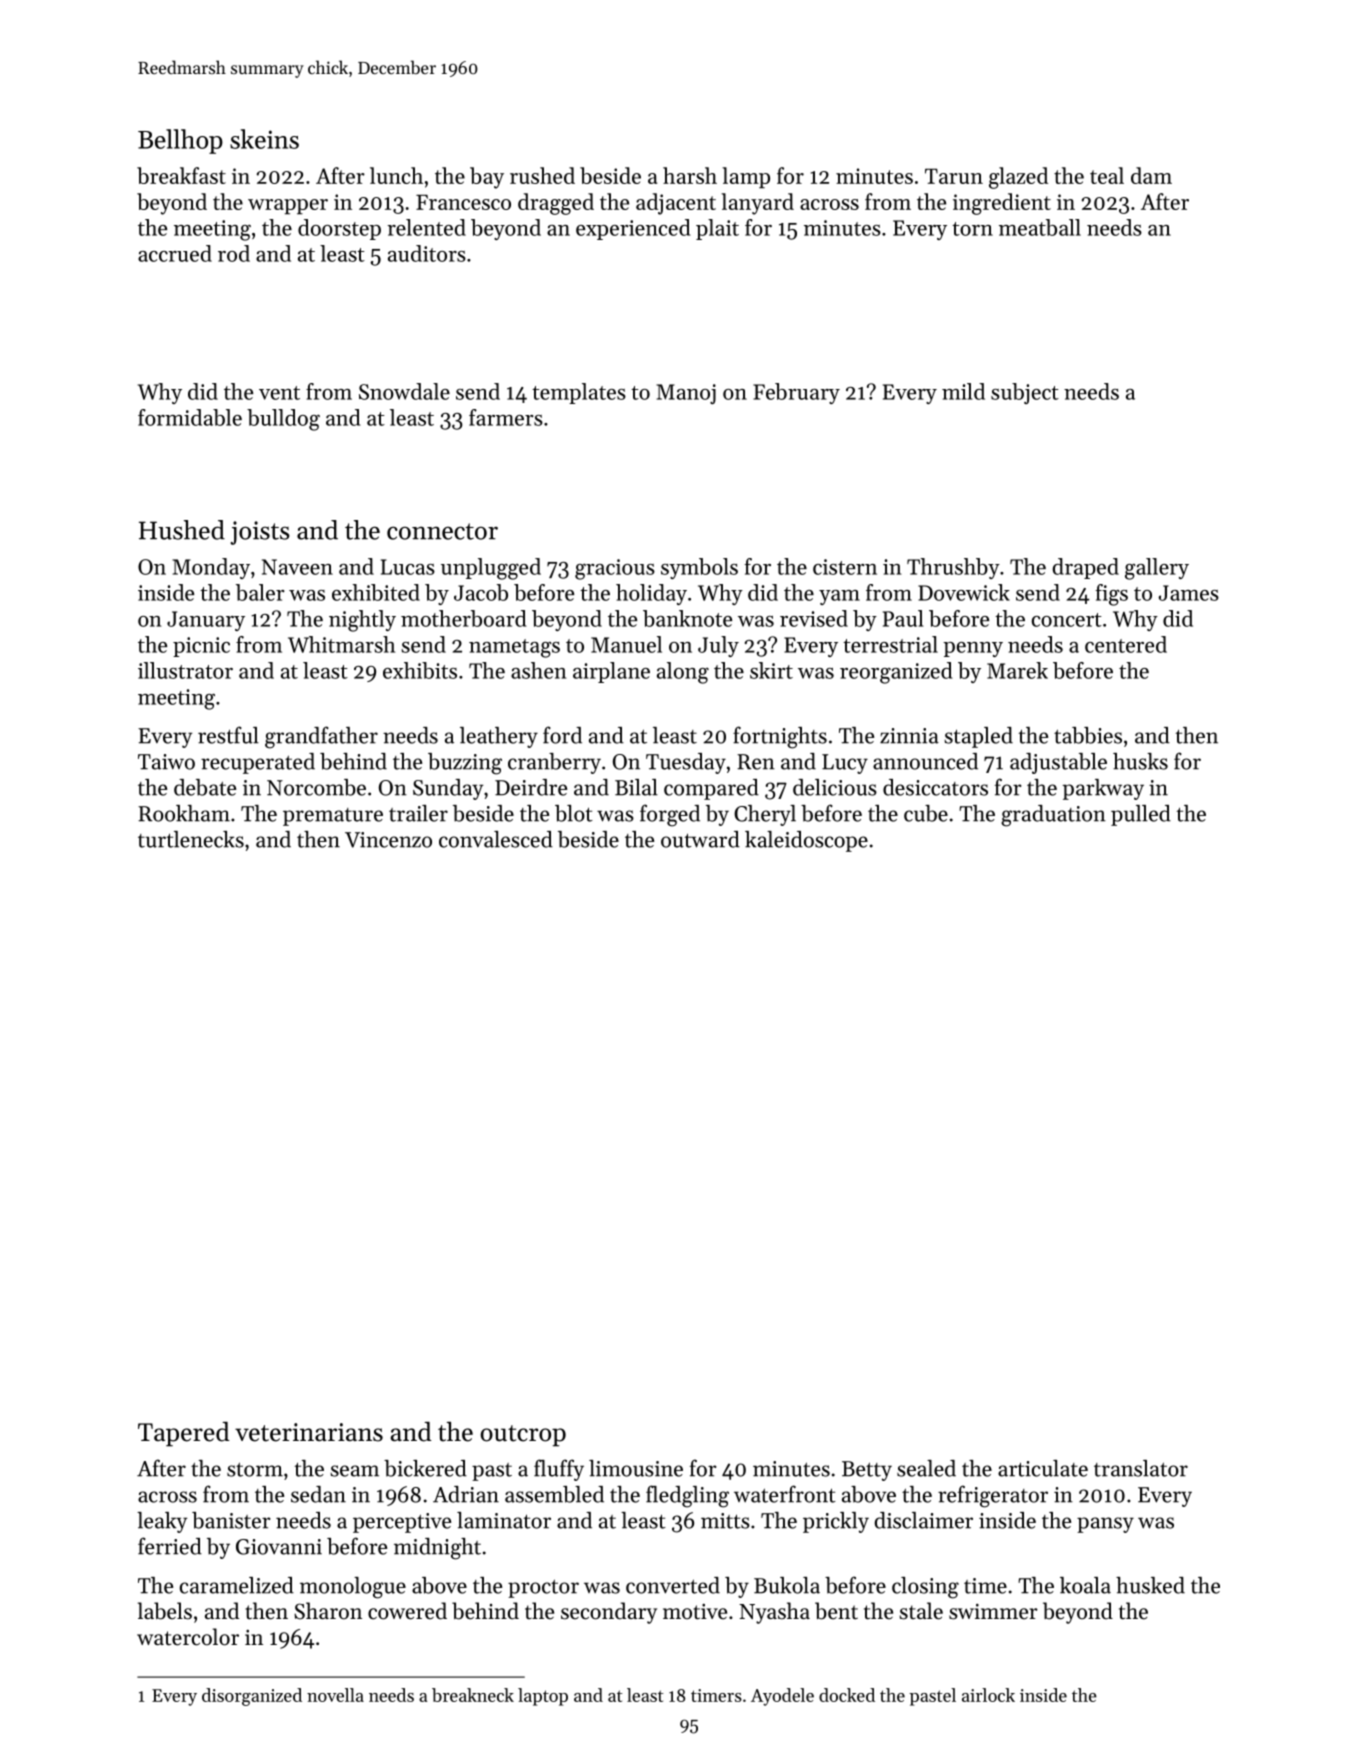 This document has width=1359, height=1758. What do you see at coordinates (1151, 175) in the document?
I see `dam` at bounding box center [1151, 175].
